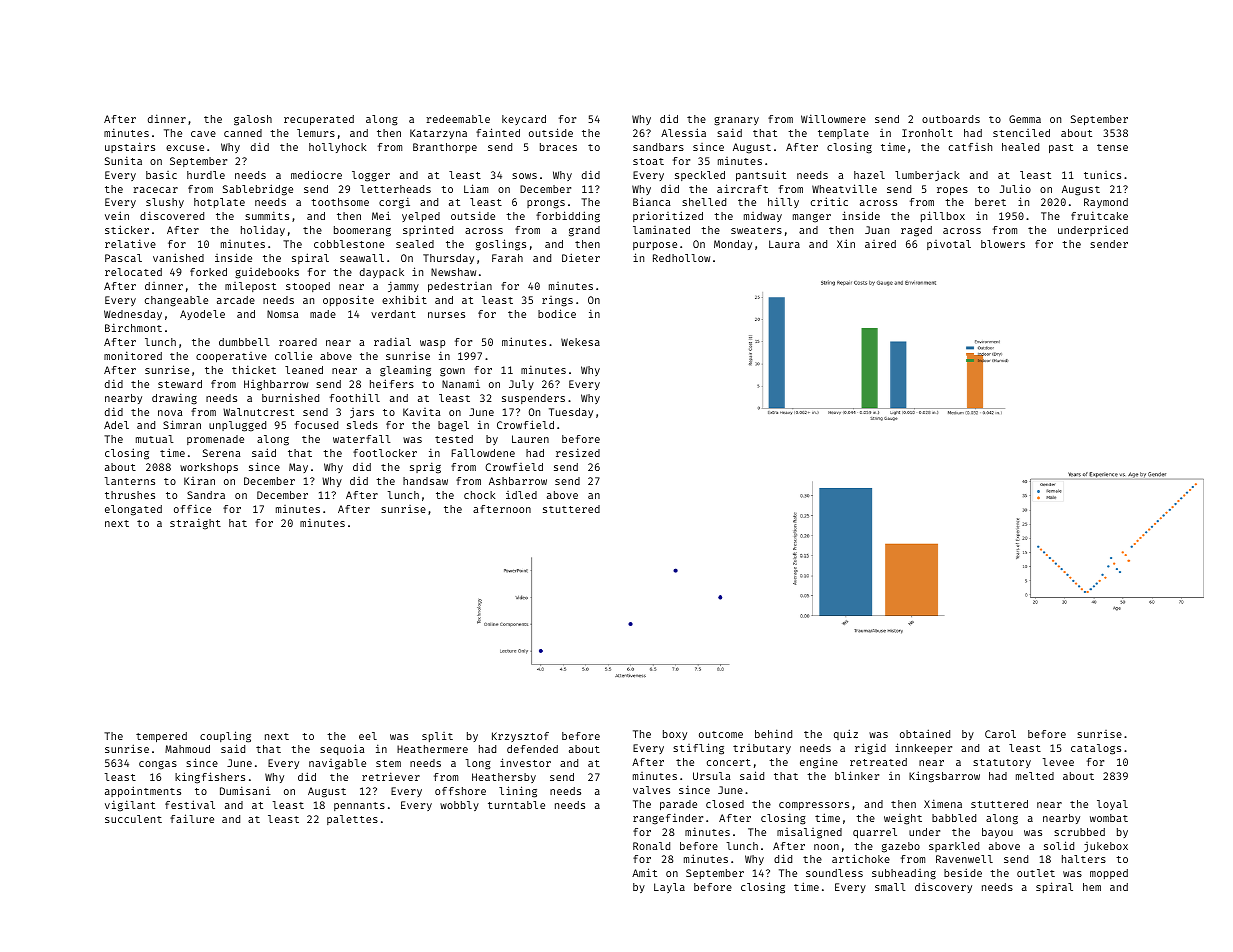 The image size is (1233, 952). Describe the element at coordinates (530, 439) in the image. I see `Lauren` at that location.
